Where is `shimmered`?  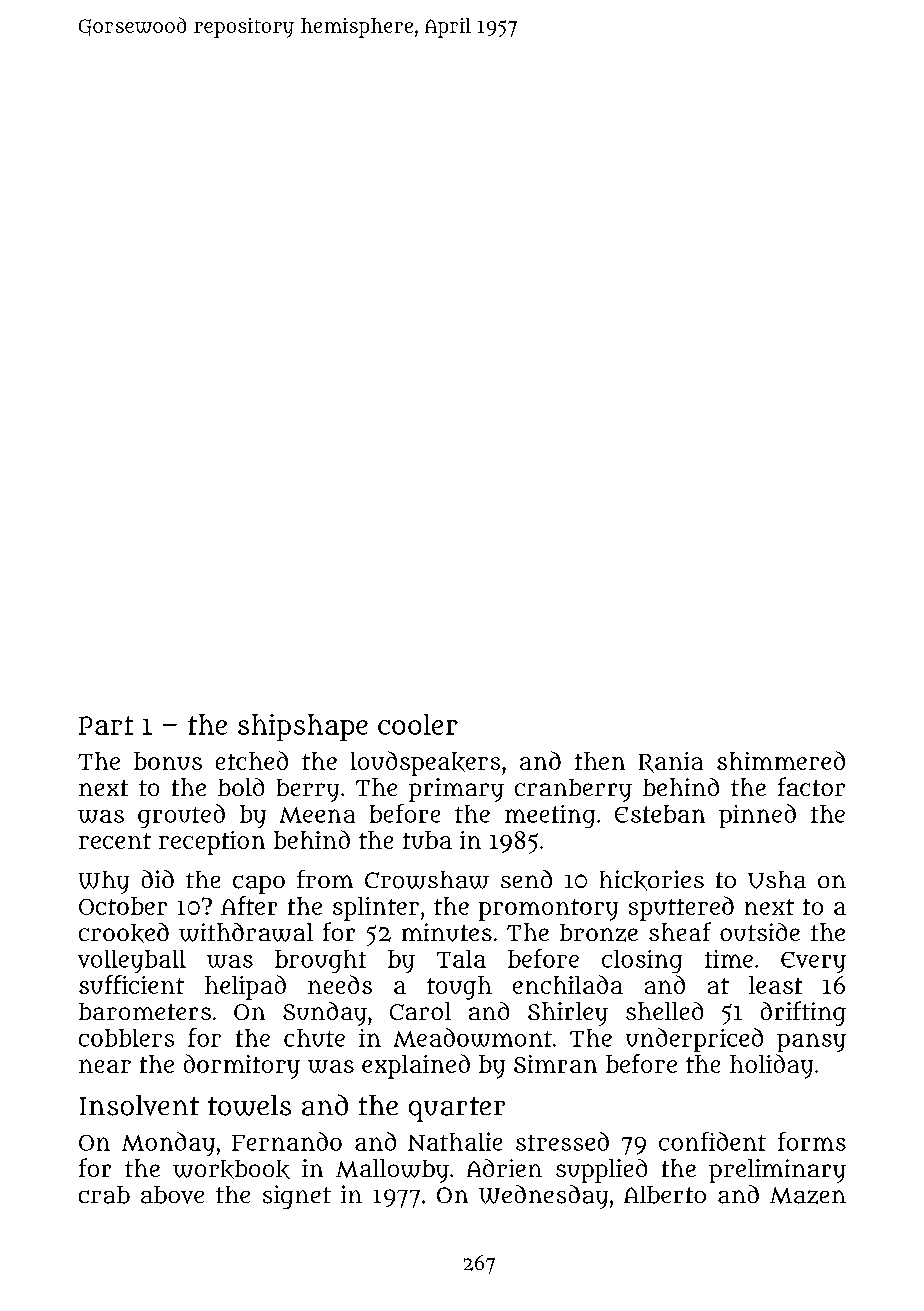
shimmered is located at coordinates (781, 760).
